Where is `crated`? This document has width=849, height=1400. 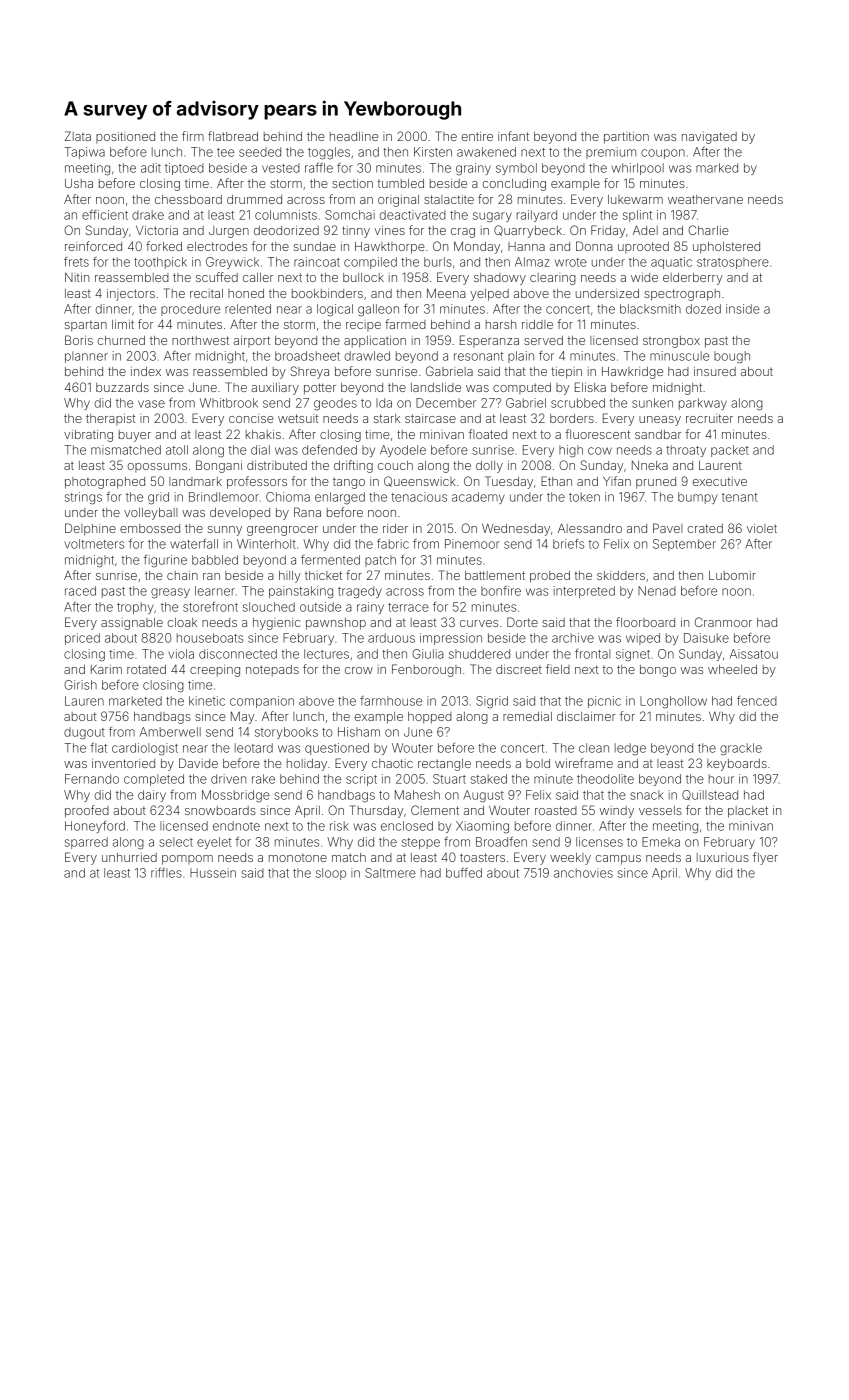
crated is located at coordinates (705, 528).
